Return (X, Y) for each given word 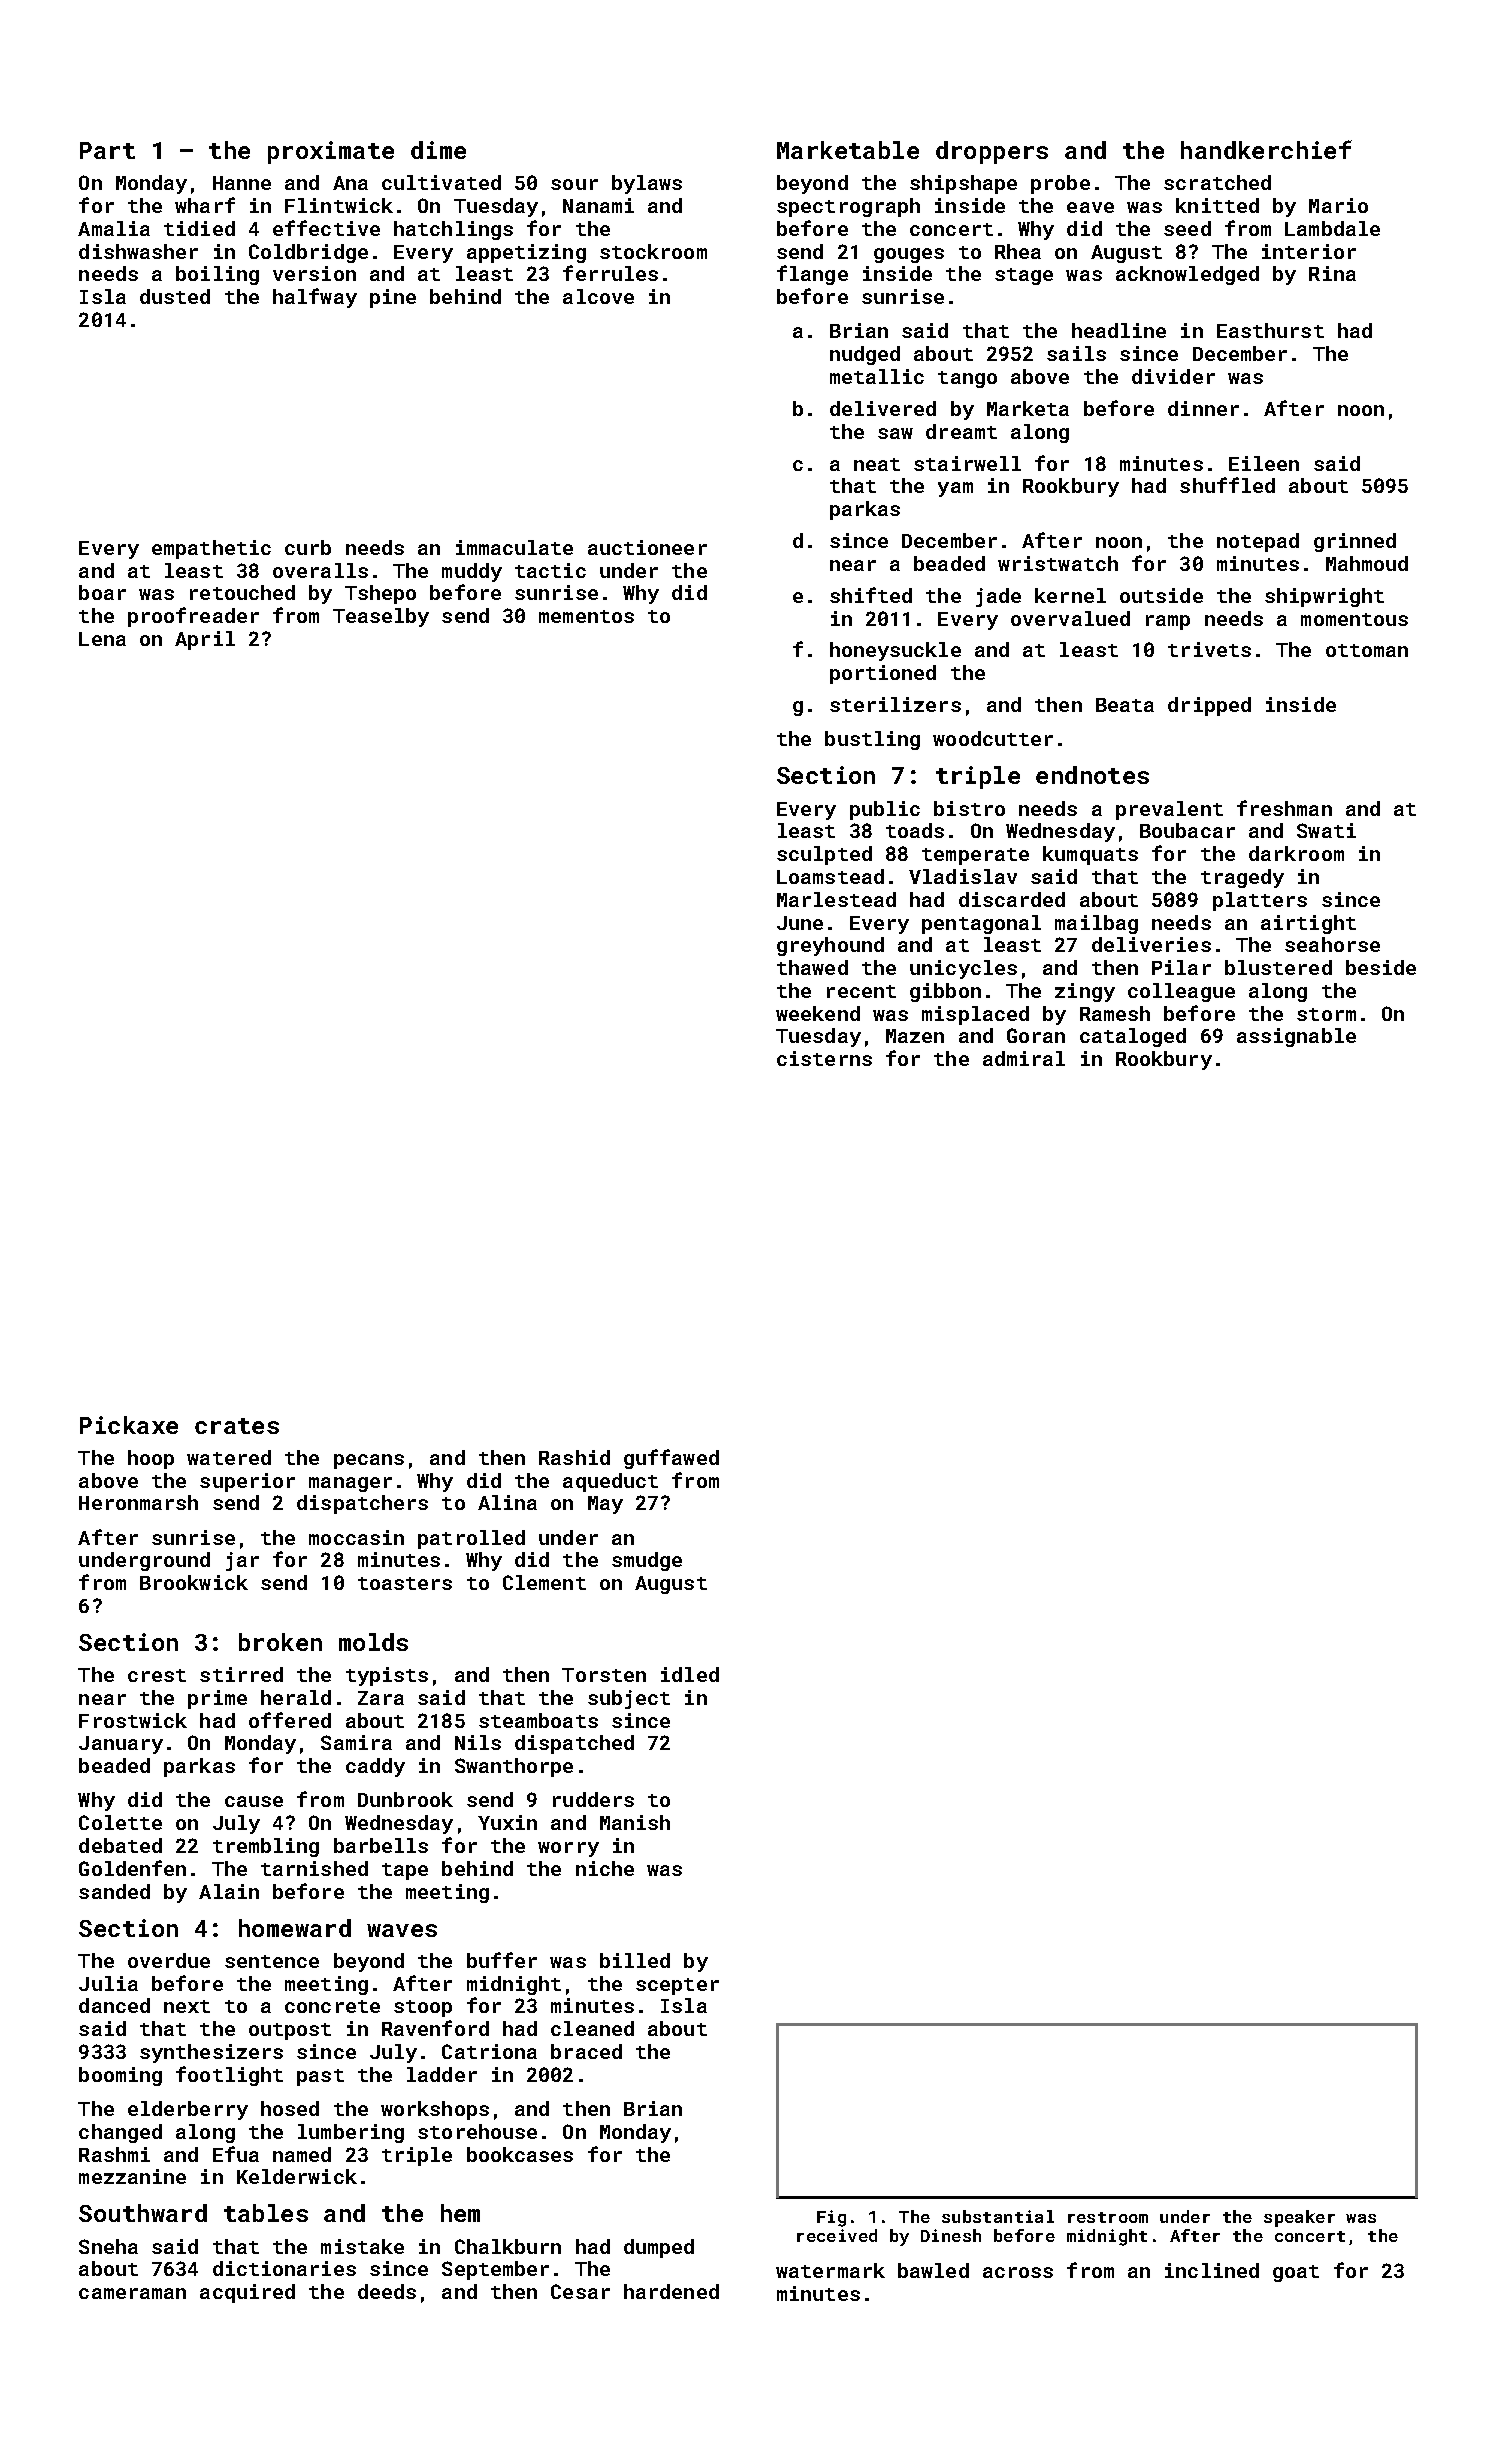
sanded (114, 1891)
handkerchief (1266, 149)
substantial (998, 2216)
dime (438, 150)
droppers (992, 152)
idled (690, 1674)
